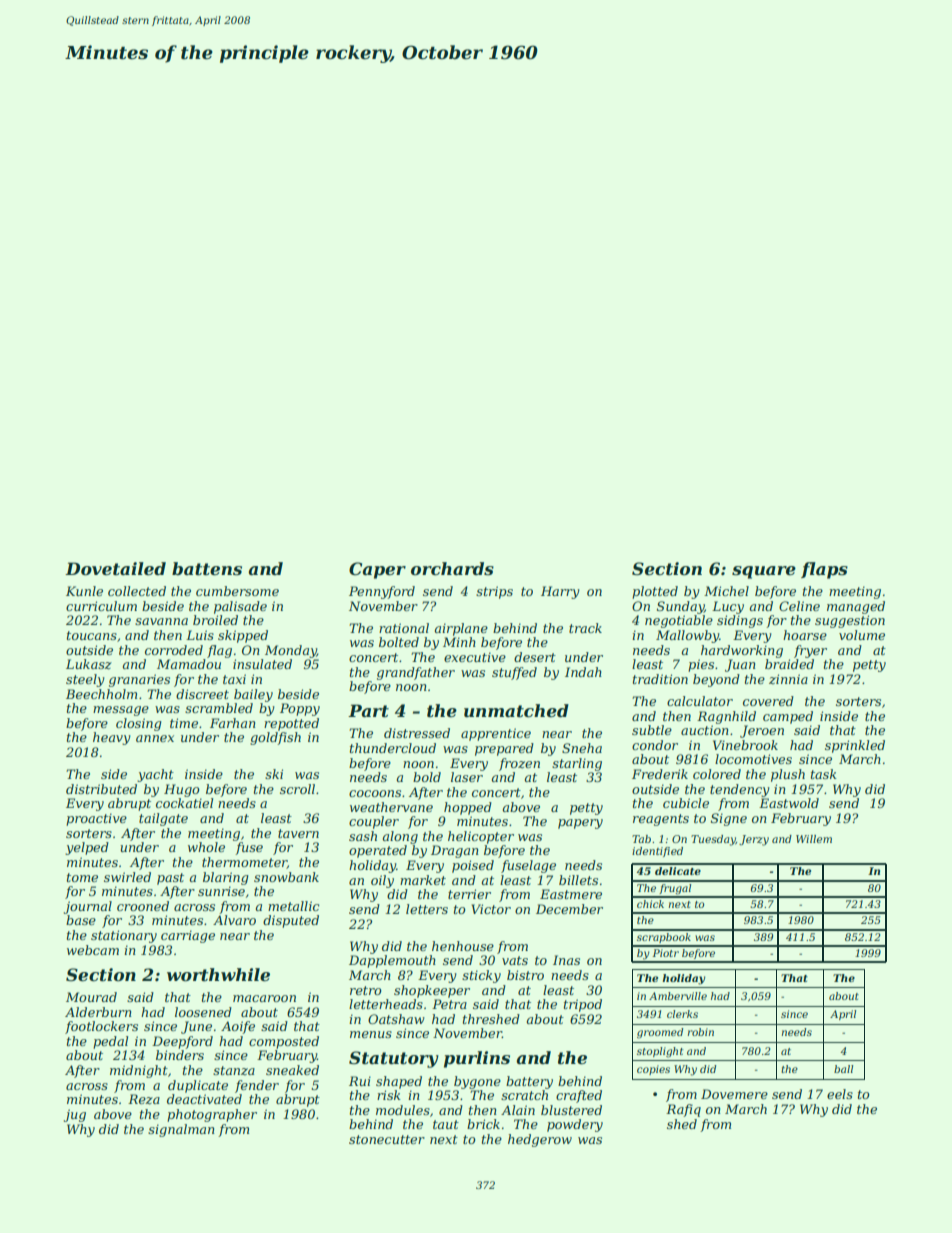 The image size is (952, 1233). Describe the element at coordinates (734, 1094) in the page. I see `Dovemere` at that location.
